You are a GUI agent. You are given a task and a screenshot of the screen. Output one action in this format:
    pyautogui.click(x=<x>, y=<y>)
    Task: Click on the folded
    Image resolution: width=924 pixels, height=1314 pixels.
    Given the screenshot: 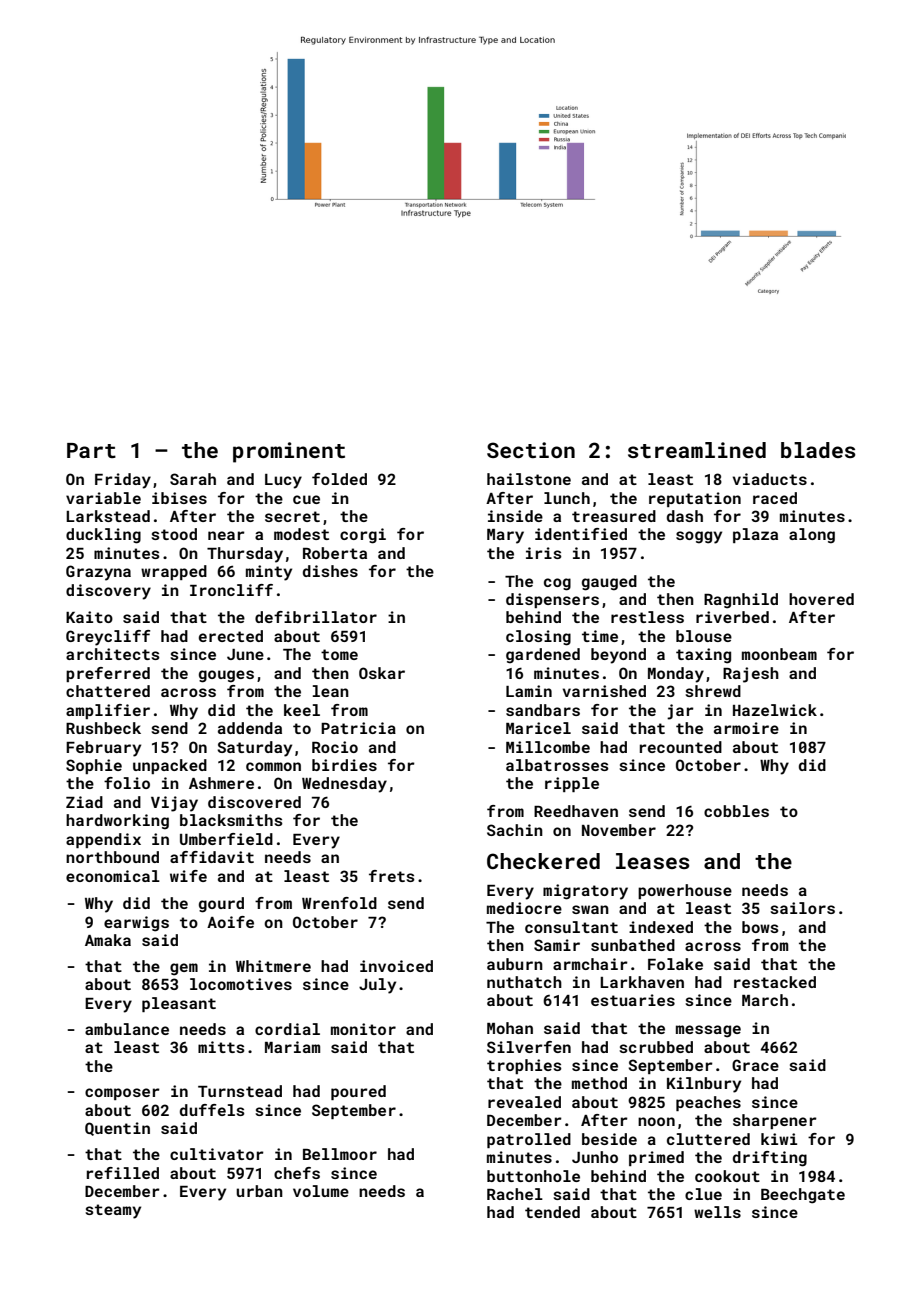 What is the action you would take?
    pyautogui.click(x=339, y=479)
